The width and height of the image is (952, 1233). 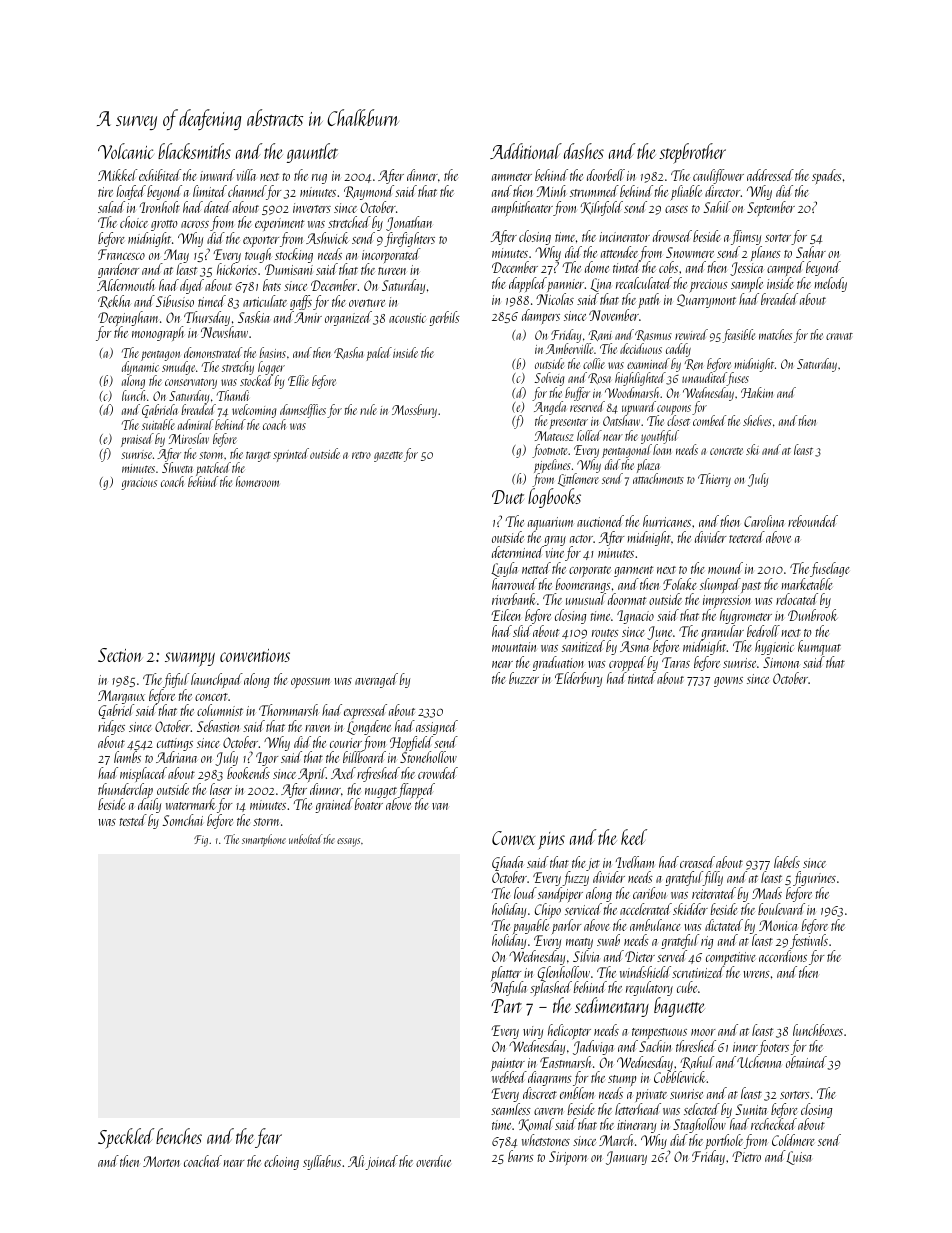 What do you see at coordinates (577, 1093) in the image?
I see `emblem` at bounding box center [577, 1093].
